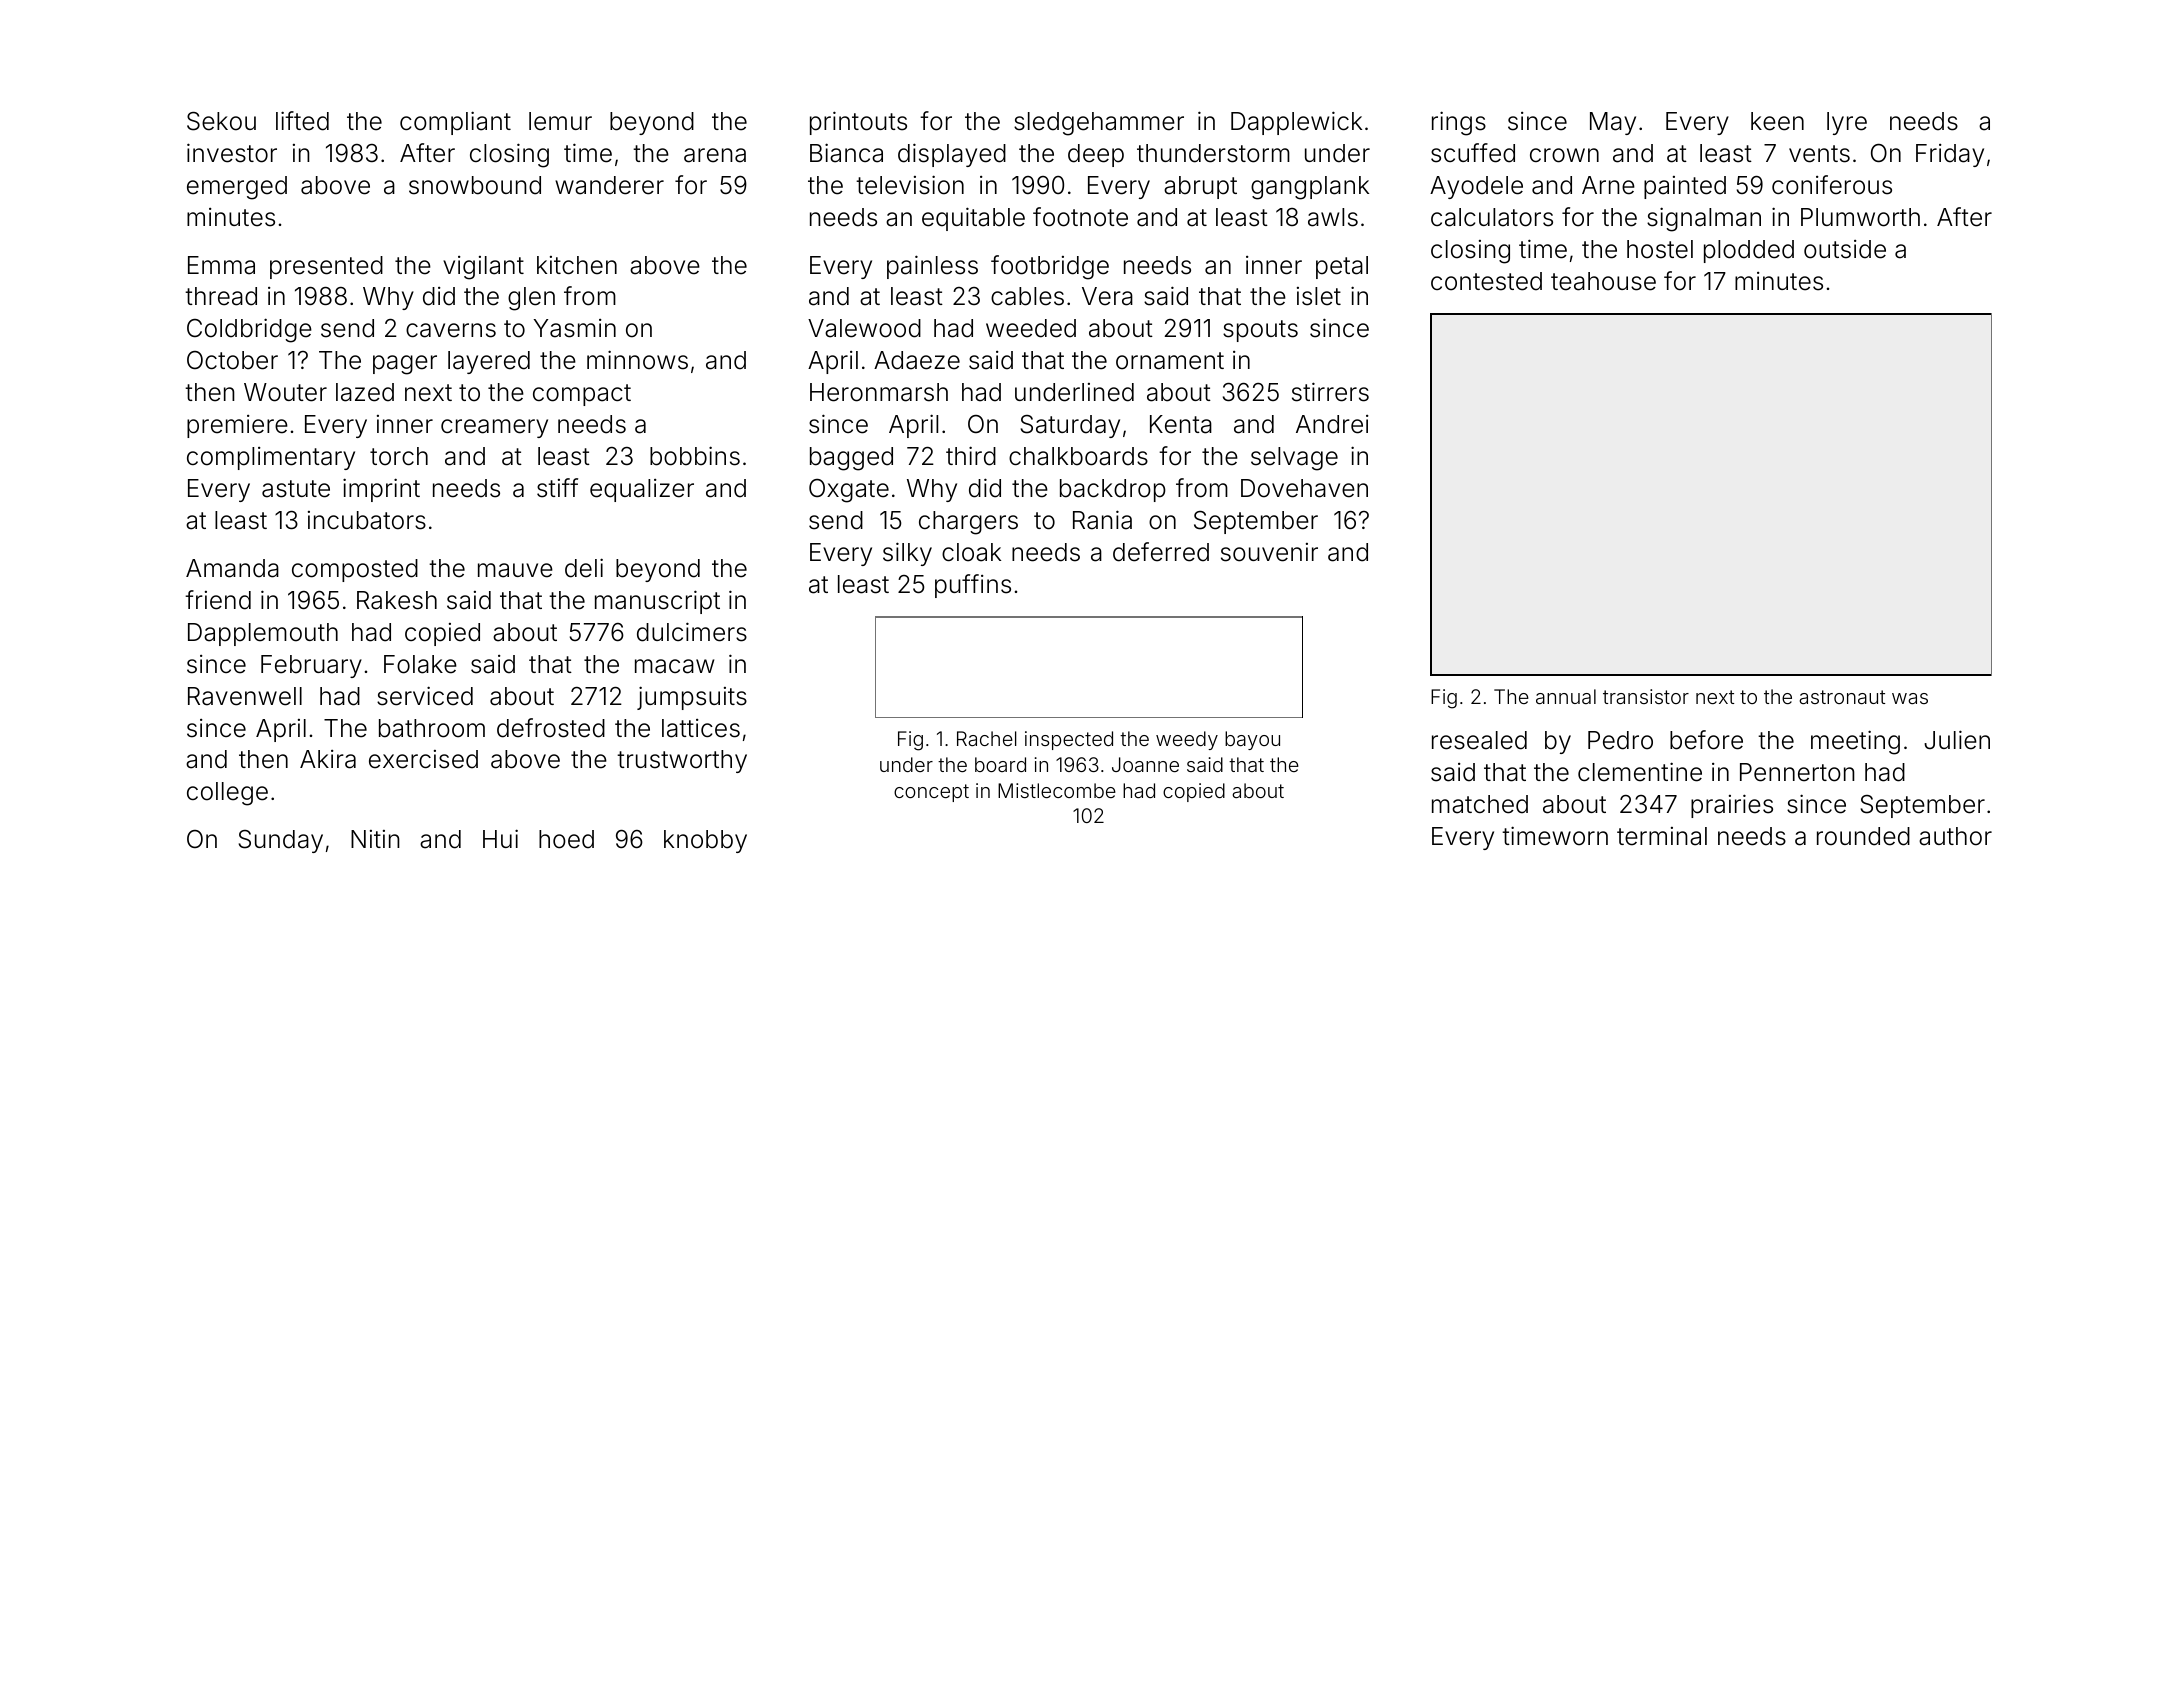 The height and width of the screenshot is (1683, 2178). I want to click on premiere, so click(237, 426).
